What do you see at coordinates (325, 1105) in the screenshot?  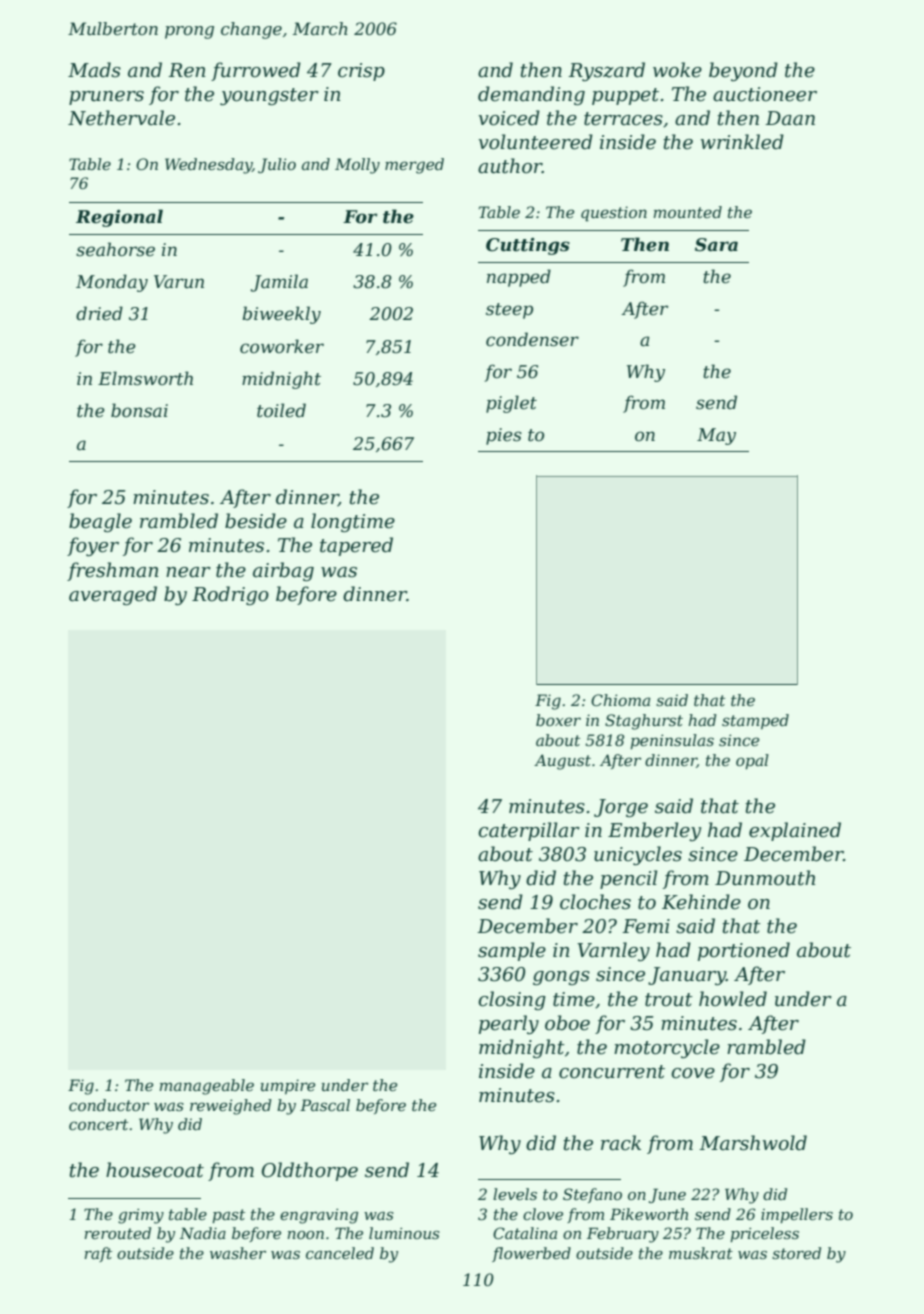 I see `Pascal` at bounding box center [325, 1105].
